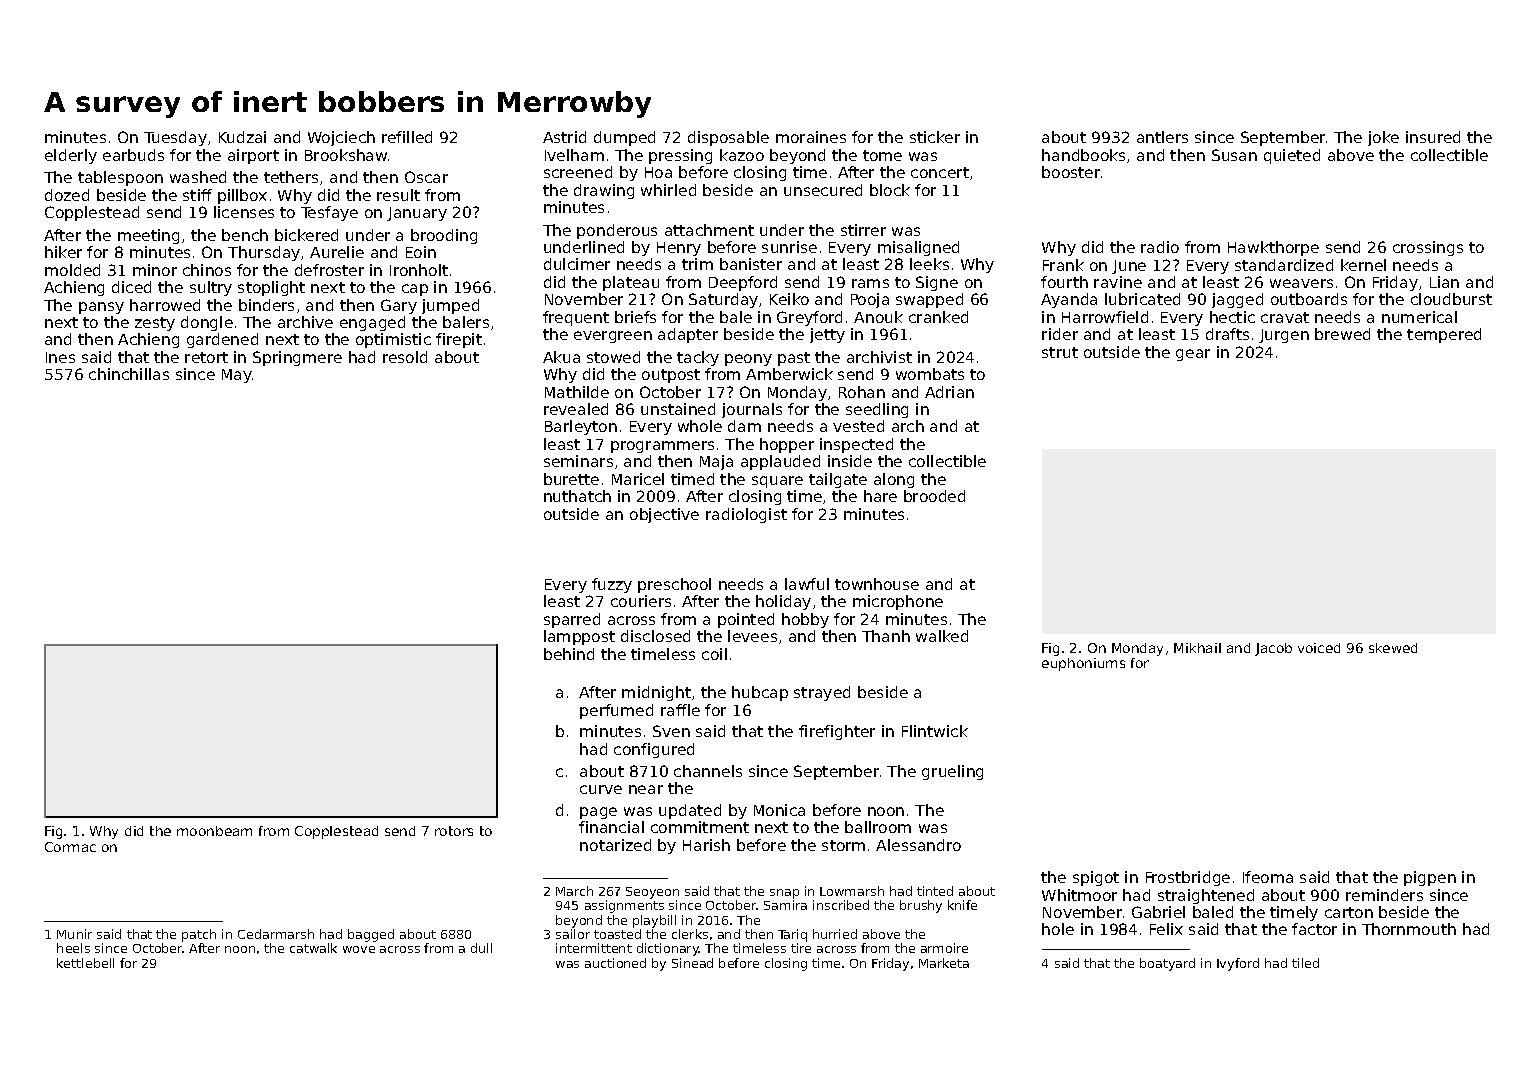 The width and height of the screenshot is (1540, 1089). What do you see at coordinates (1428, 248) in the screenshot?
I see `crossings` at bounding box center [1428, 248].
